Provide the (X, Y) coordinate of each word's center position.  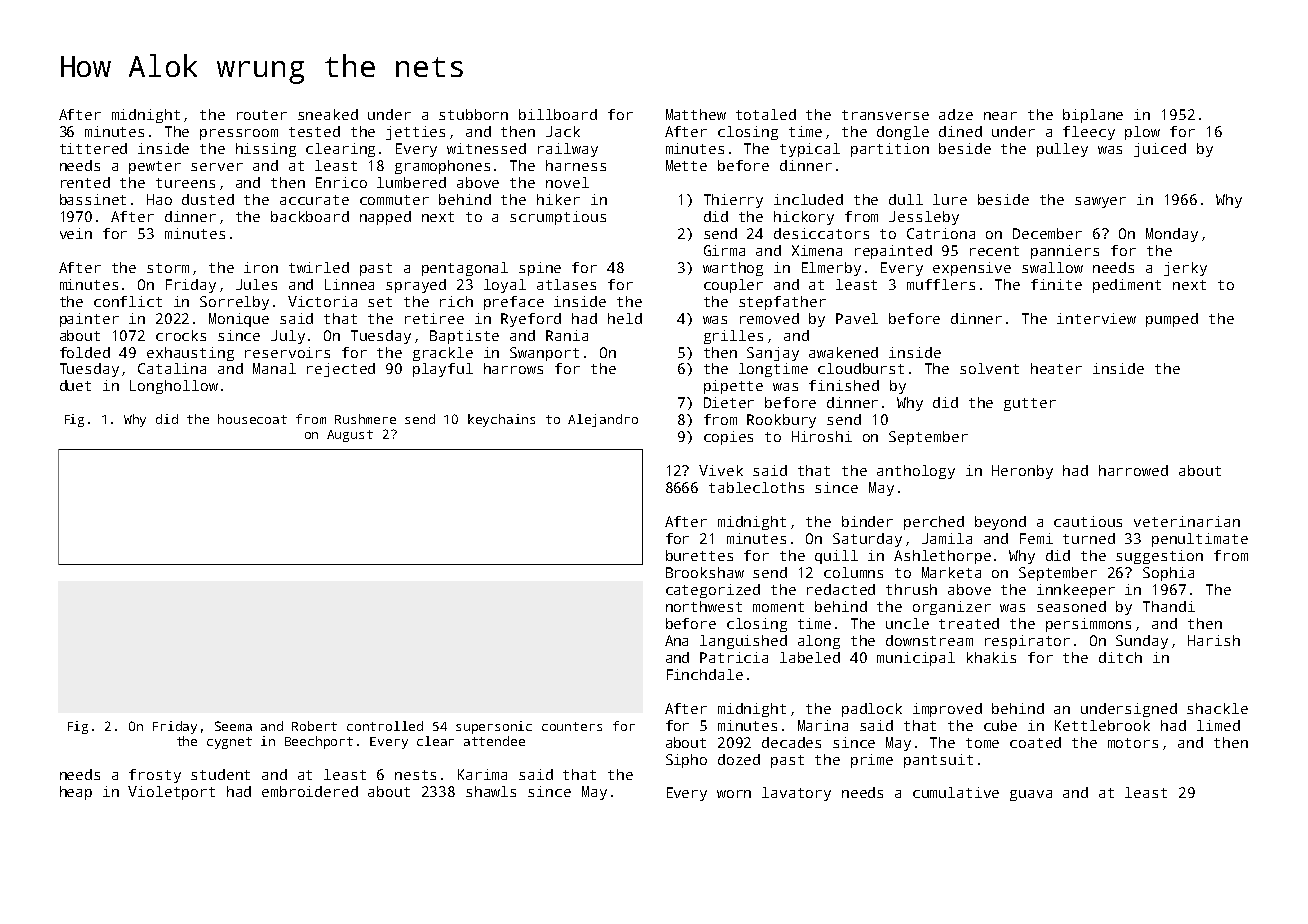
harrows (513, 368)
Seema (233, 726)
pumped (1172, 320)
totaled (766, 114)
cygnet (229, 743)
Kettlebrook (1102, 725)
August (350, 436)
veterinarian (1187, 521)
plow (1142, 133)
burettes (699, 555)
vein (76, 233)
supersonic (494, 727)
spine (540, 269)
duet (75, 385)
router (262, 115)
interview (1096, 318)
